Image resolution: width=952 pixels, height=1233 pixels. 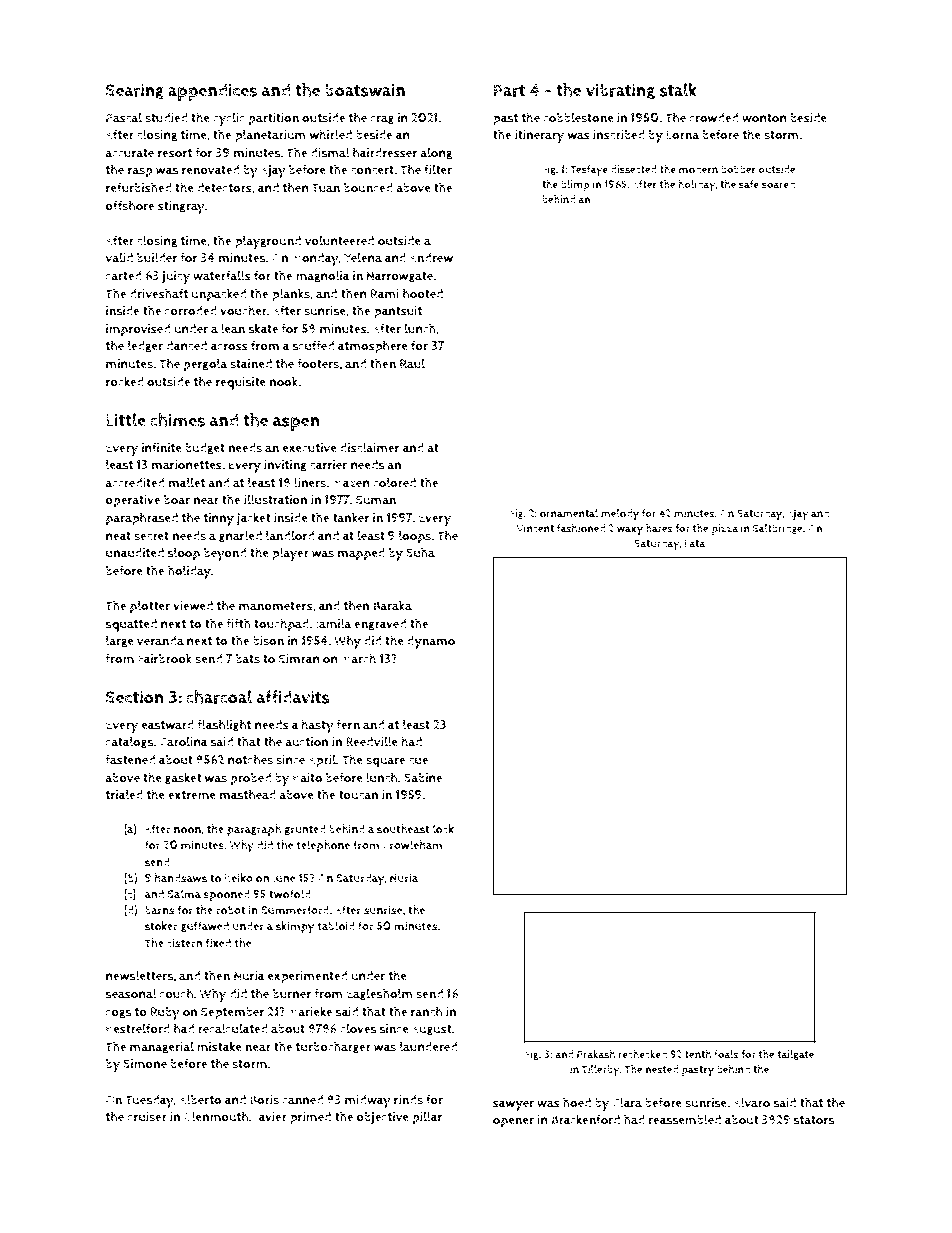 I want to click on Pascal, so click(x=124, y=117).
